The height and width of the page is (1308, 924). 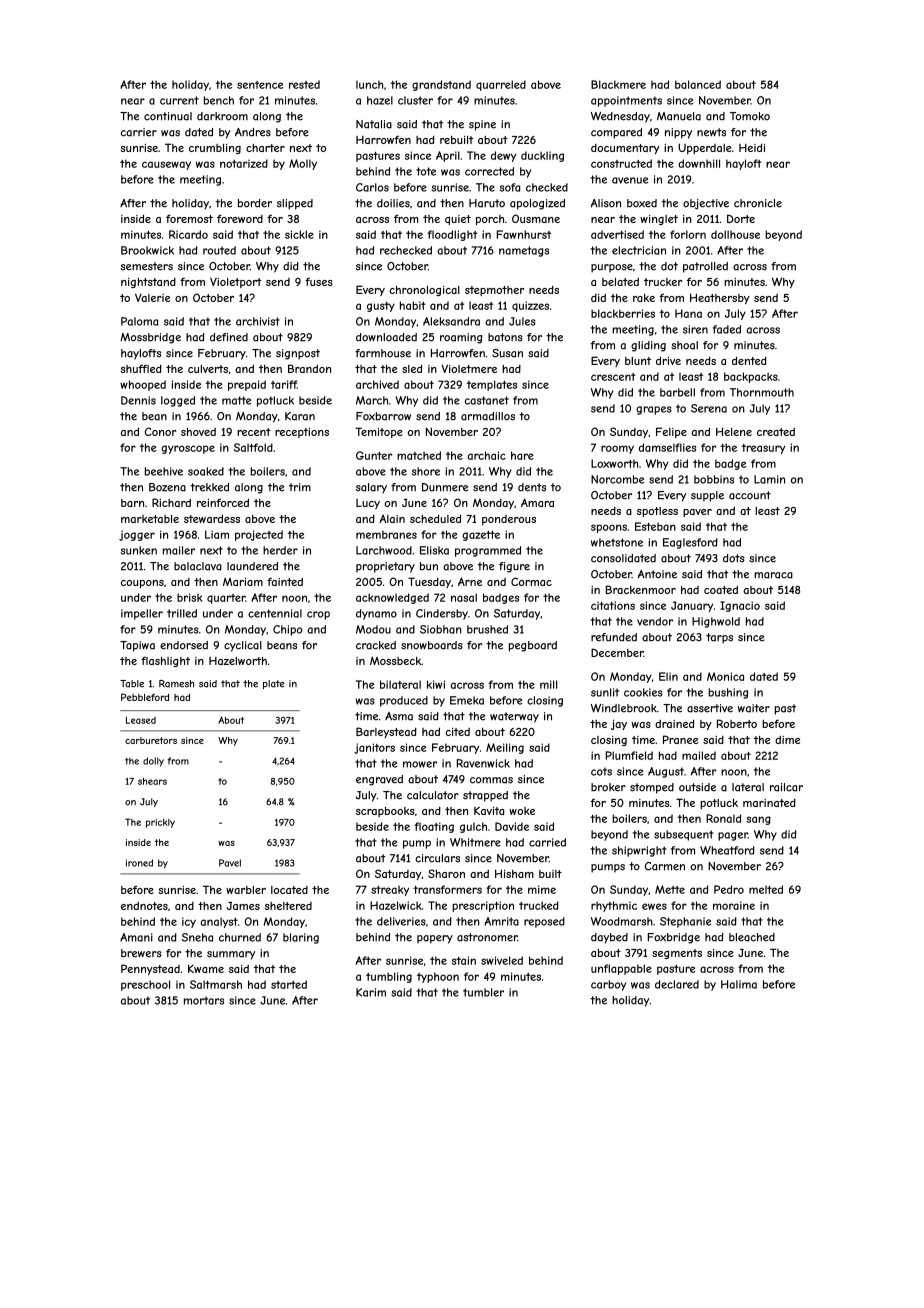 I want to click on ewes, so click(x=654, y=906).
